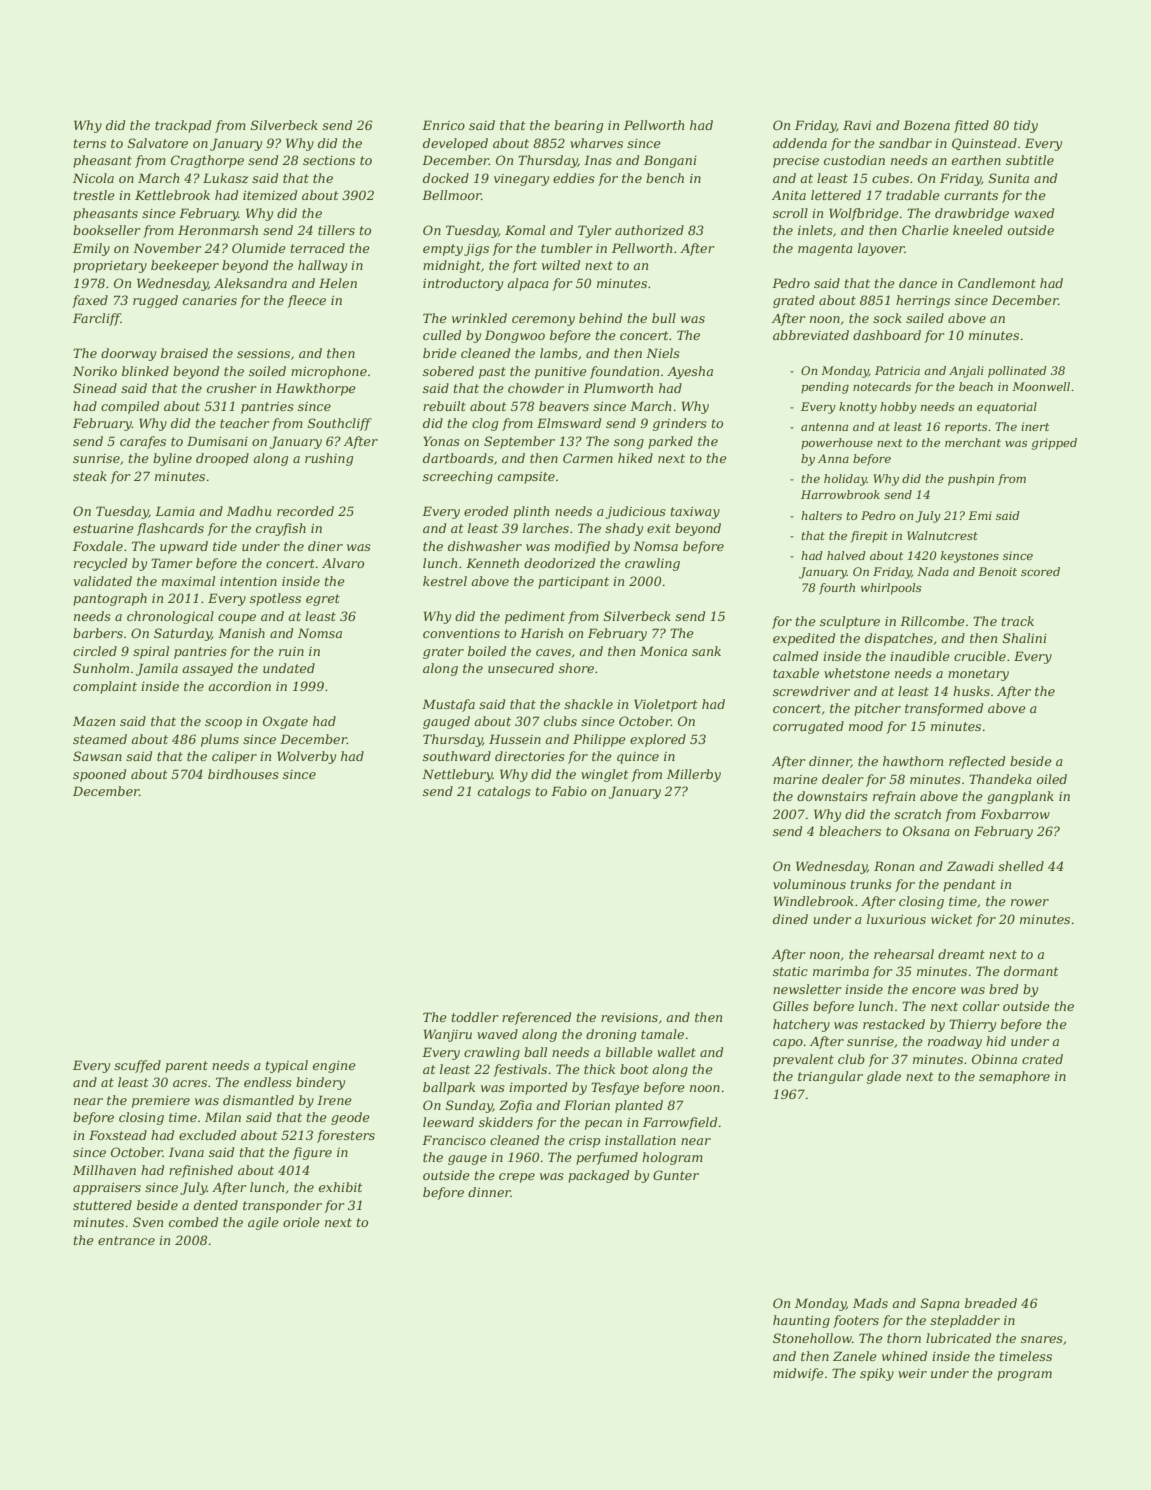  I want to click on entrance, so click(126, 1240).
